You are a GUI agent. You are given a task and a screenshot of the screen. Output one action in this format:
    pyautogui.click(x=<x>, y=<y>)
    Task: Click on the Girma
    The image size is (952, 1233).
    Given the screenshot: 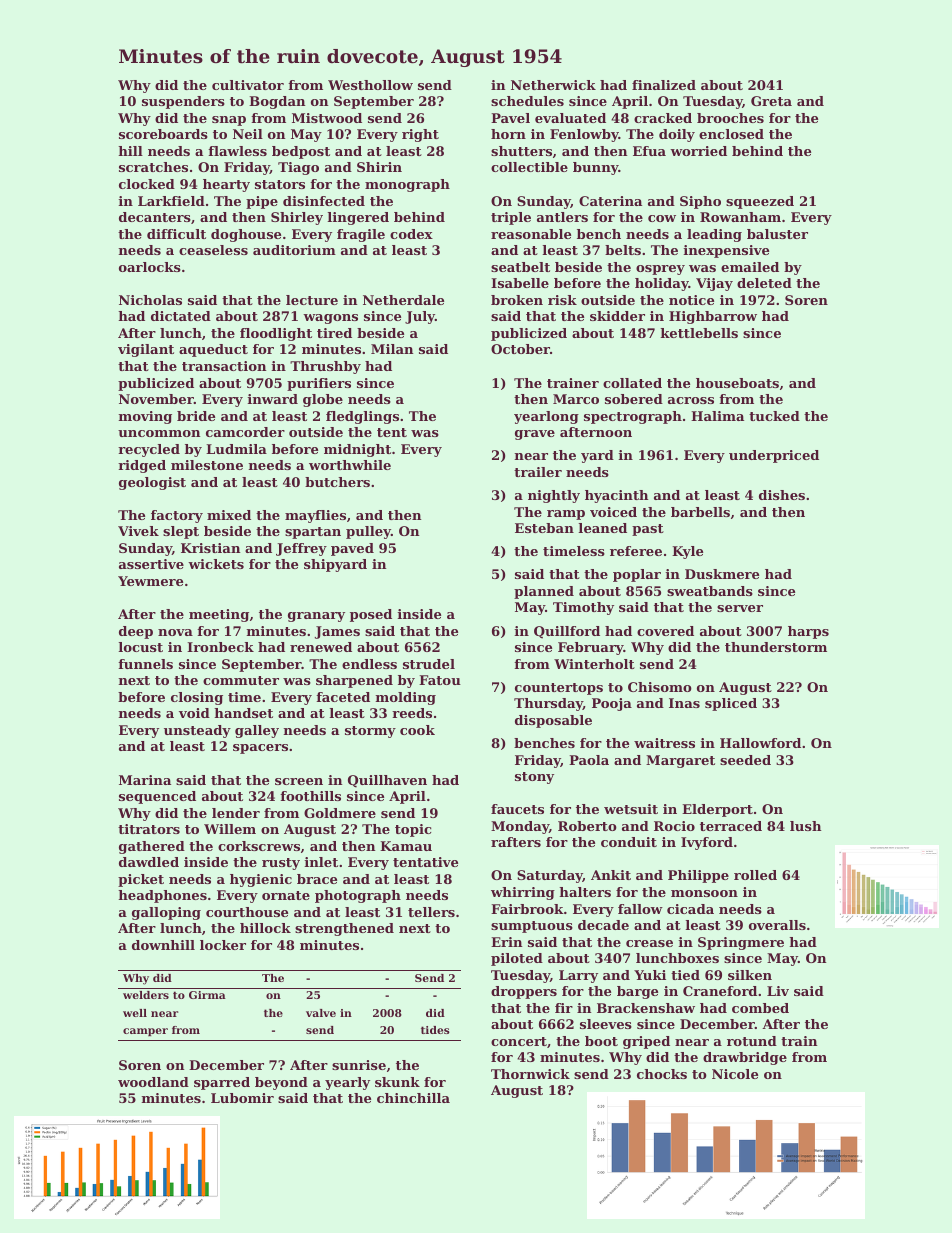 What is the action you would take?
    pyautogui.click(x=207, y=995)
